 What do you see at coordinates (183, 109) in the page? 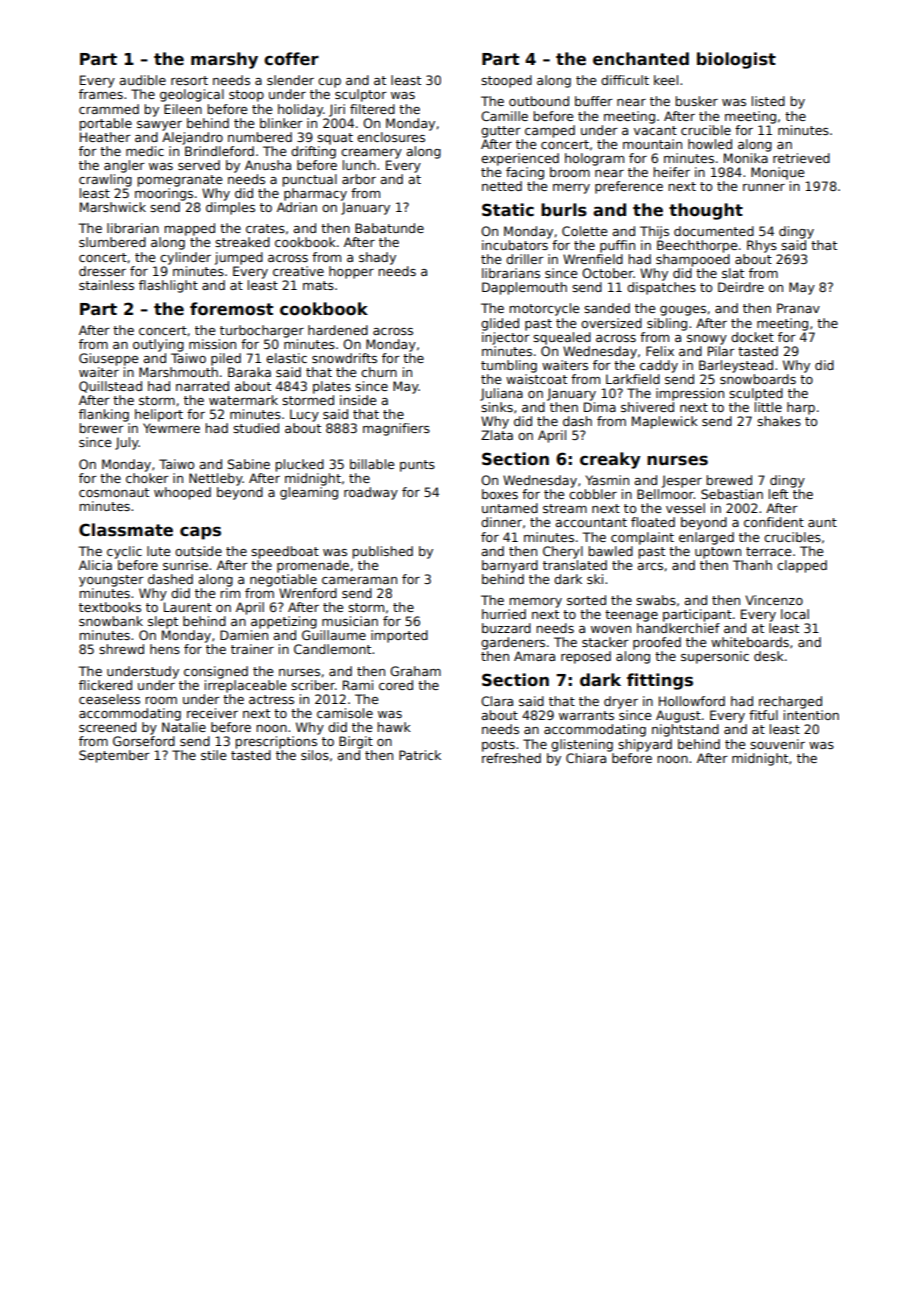
I see `Eileen` at bounding box center [183, 109].
